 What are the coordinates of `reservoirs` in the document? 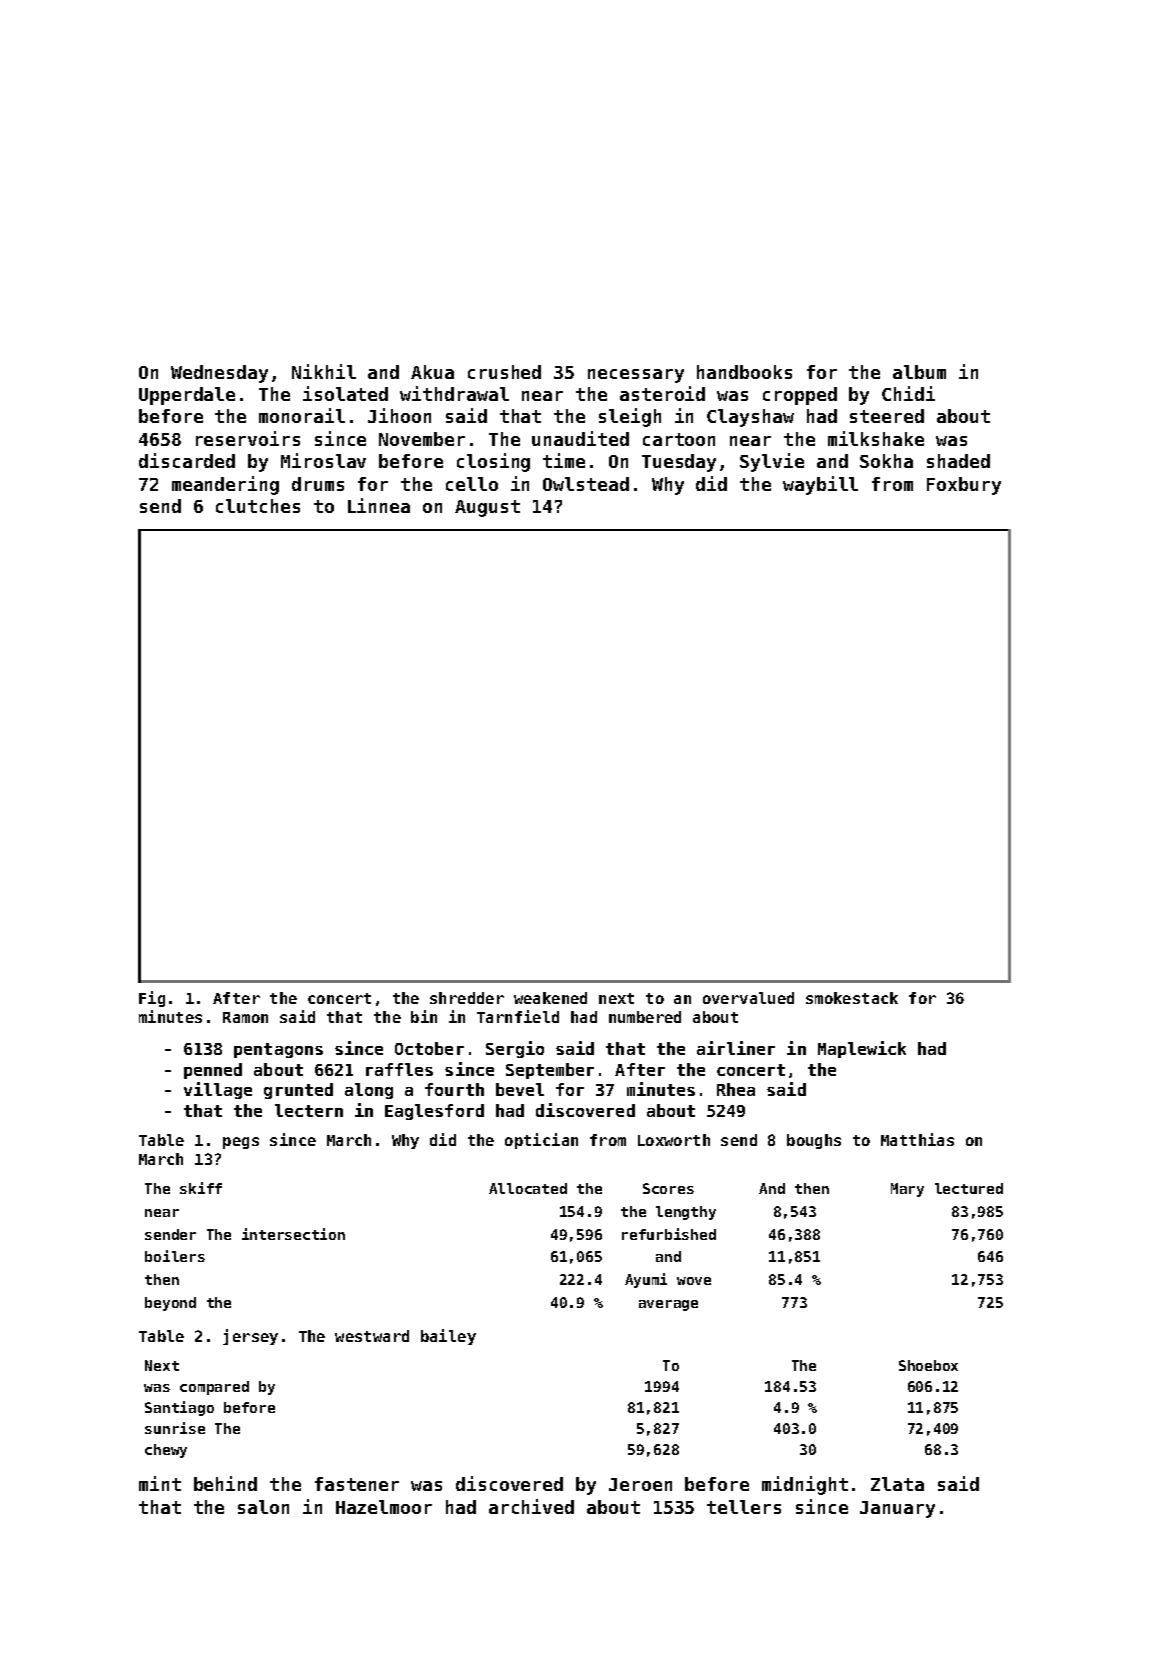 It's located at (248, 438).
